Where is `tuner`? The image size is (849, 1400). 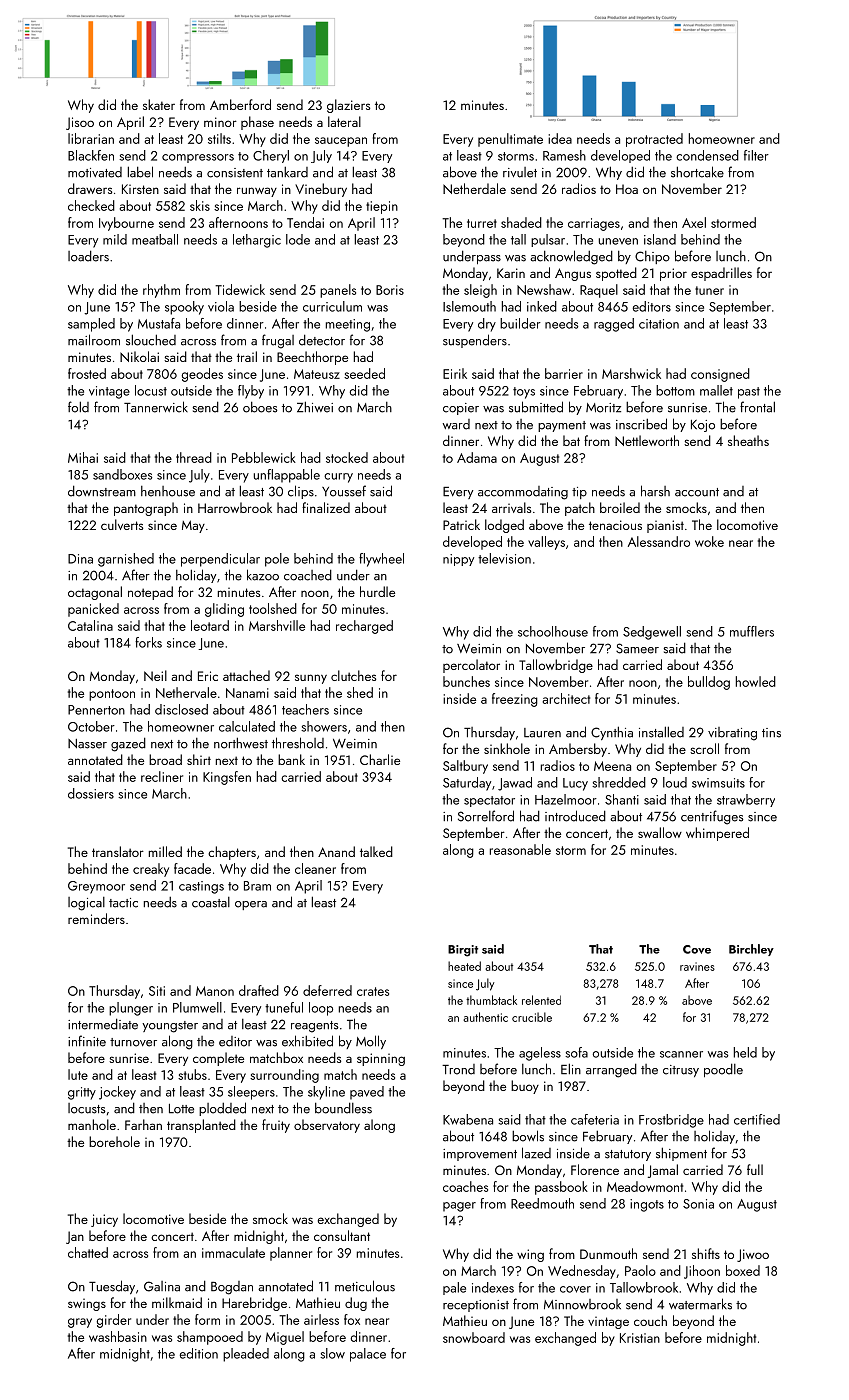 tuner is located at coordinates (709, 290).
